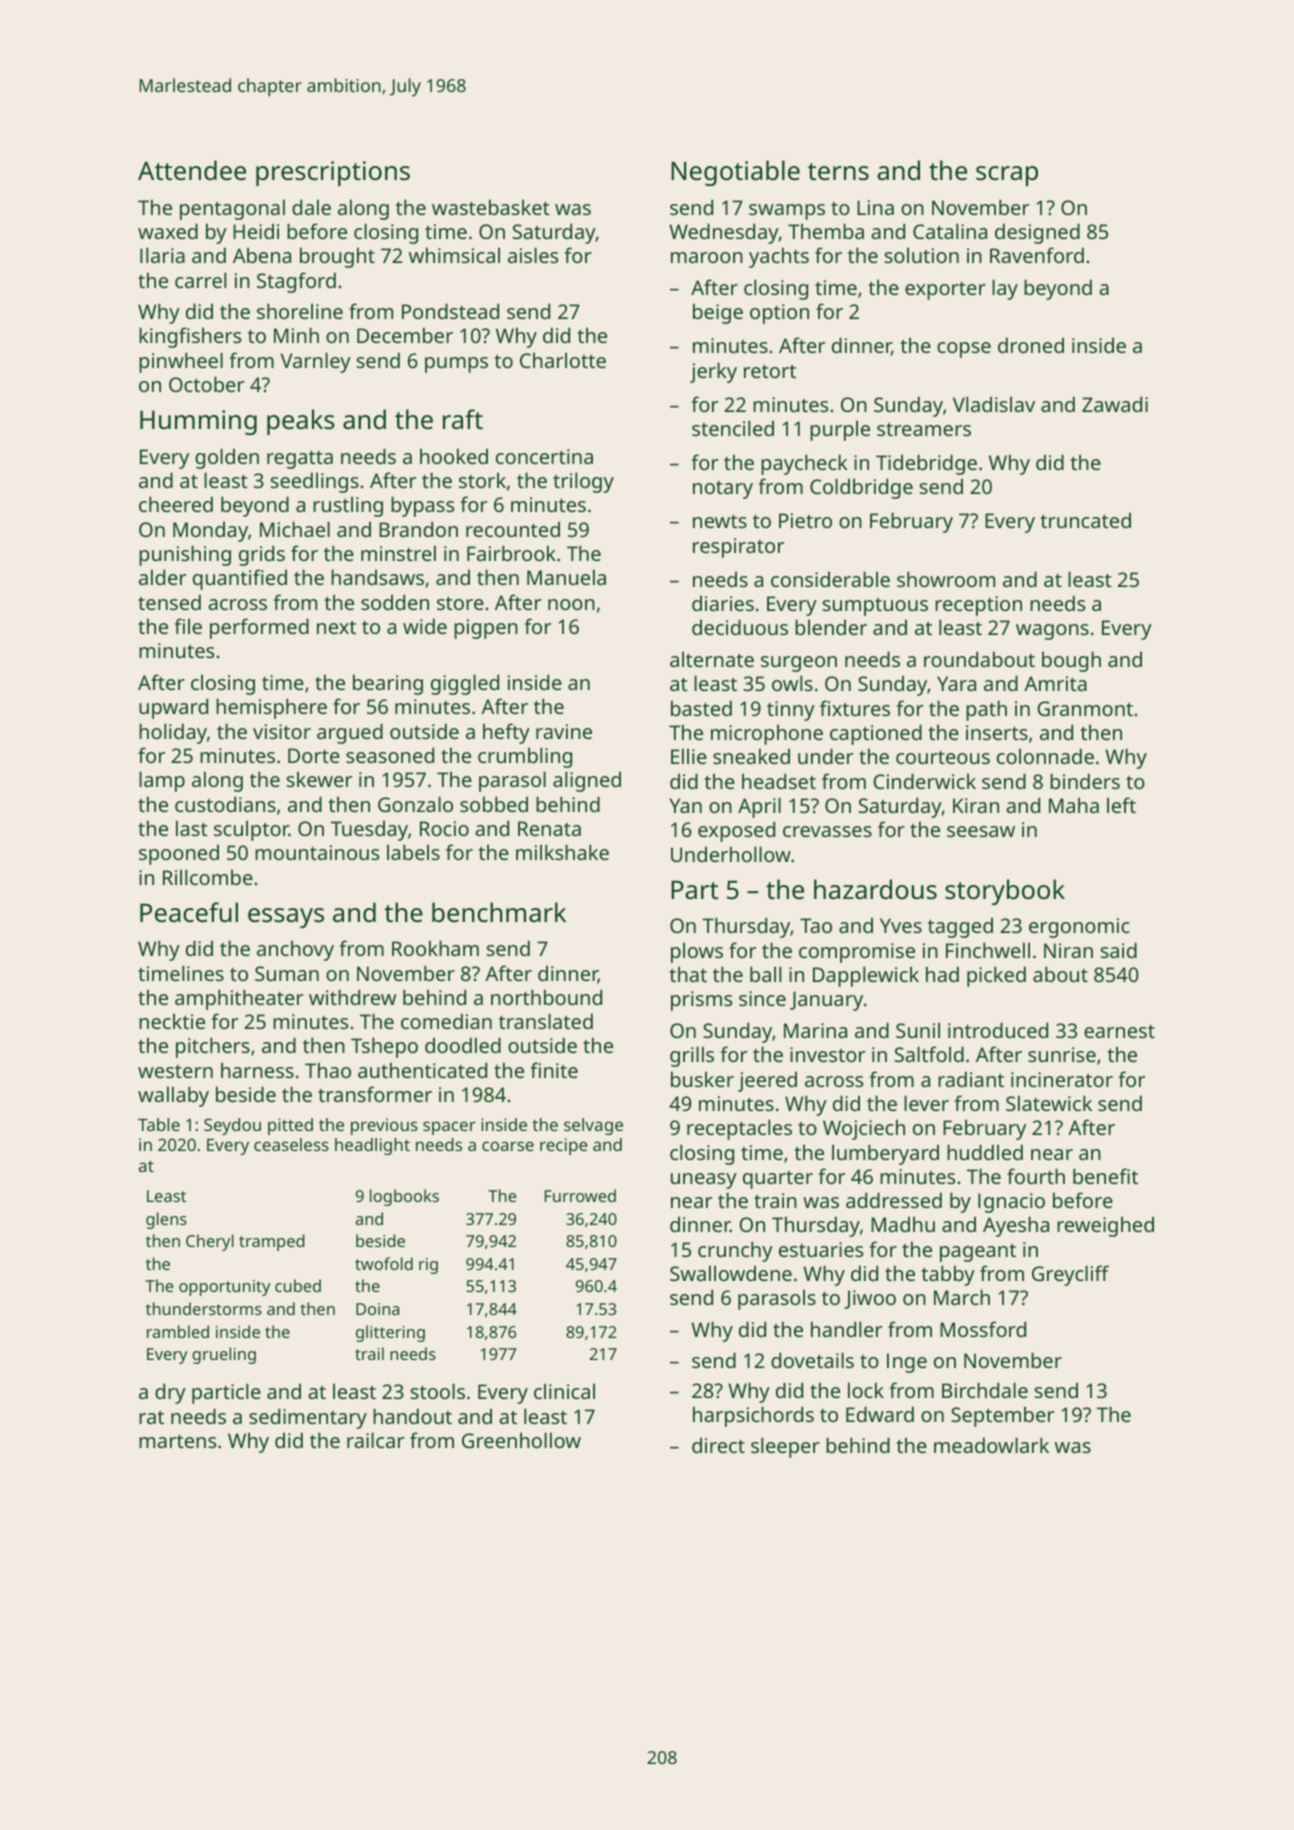  What do you see at coordinates (946, 579) in the screenshot?
I see `showroom` at bounding box center [946, 579].
